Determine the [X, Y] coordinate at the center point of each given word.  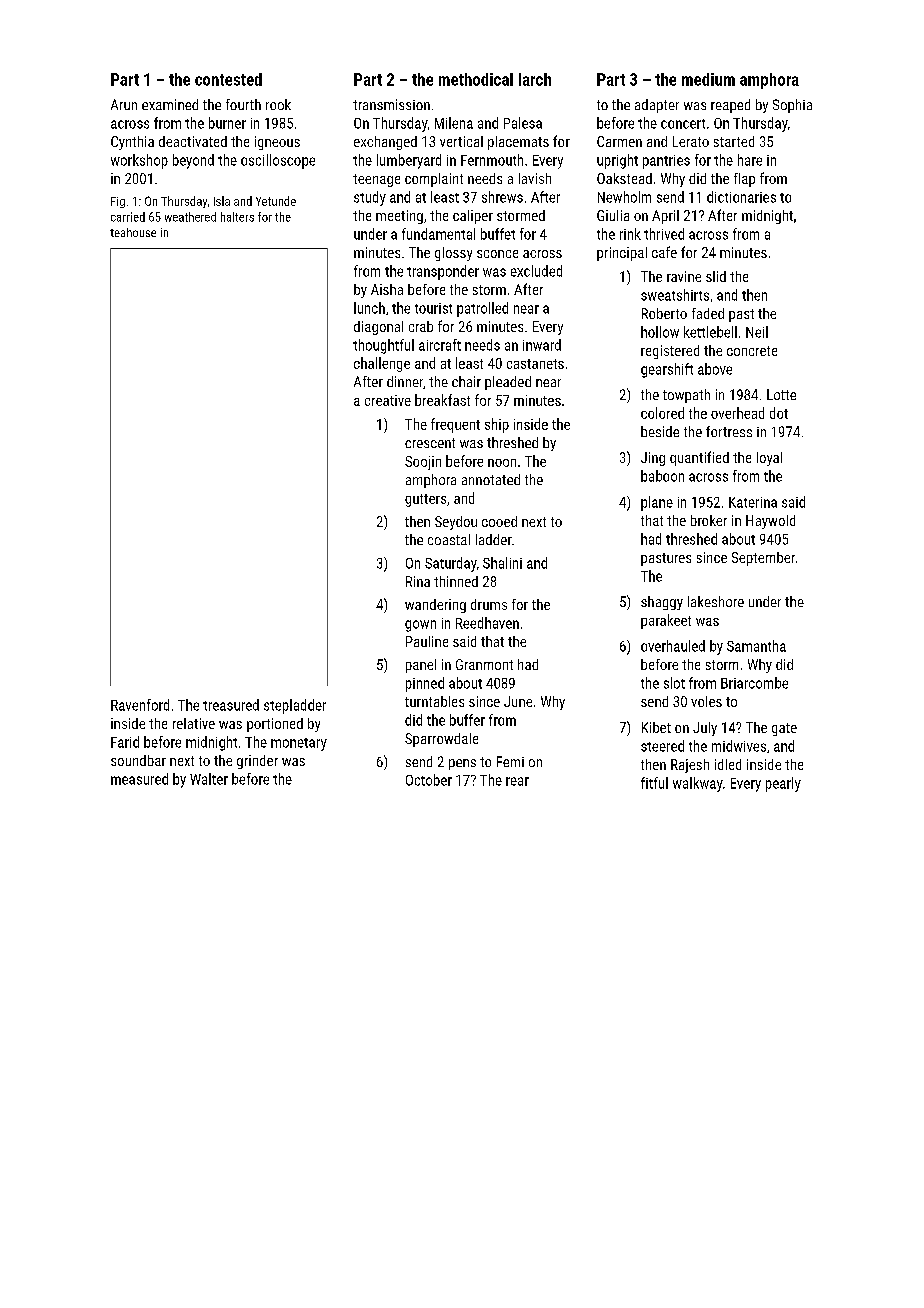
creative [388, 400]
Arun [124, 104]
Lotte [781, 394]
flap [744, 180]
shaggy [662, 603]
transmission [391, 104]
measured [139, 779]
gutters [425, 500]
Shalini [502, 563]
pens [462, 764]
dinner [405, 381]
